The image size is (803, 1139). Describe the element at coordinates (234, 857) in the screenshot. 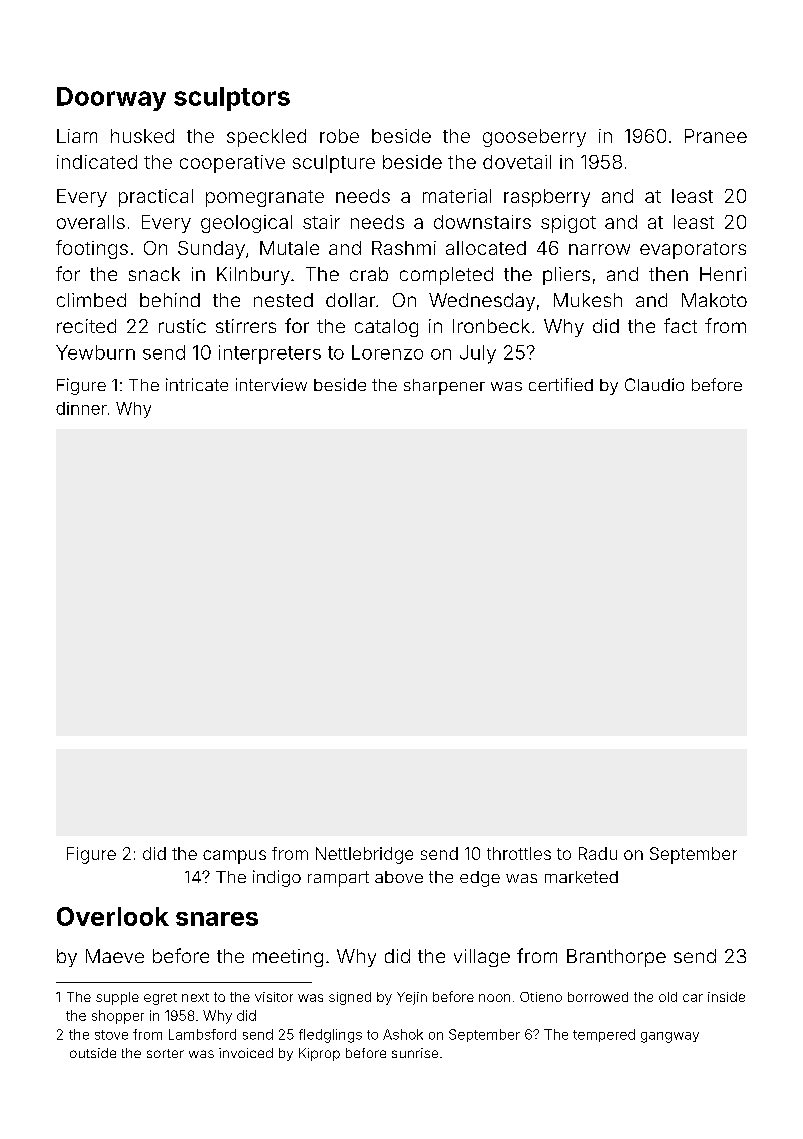

I see `campus` at that location.
